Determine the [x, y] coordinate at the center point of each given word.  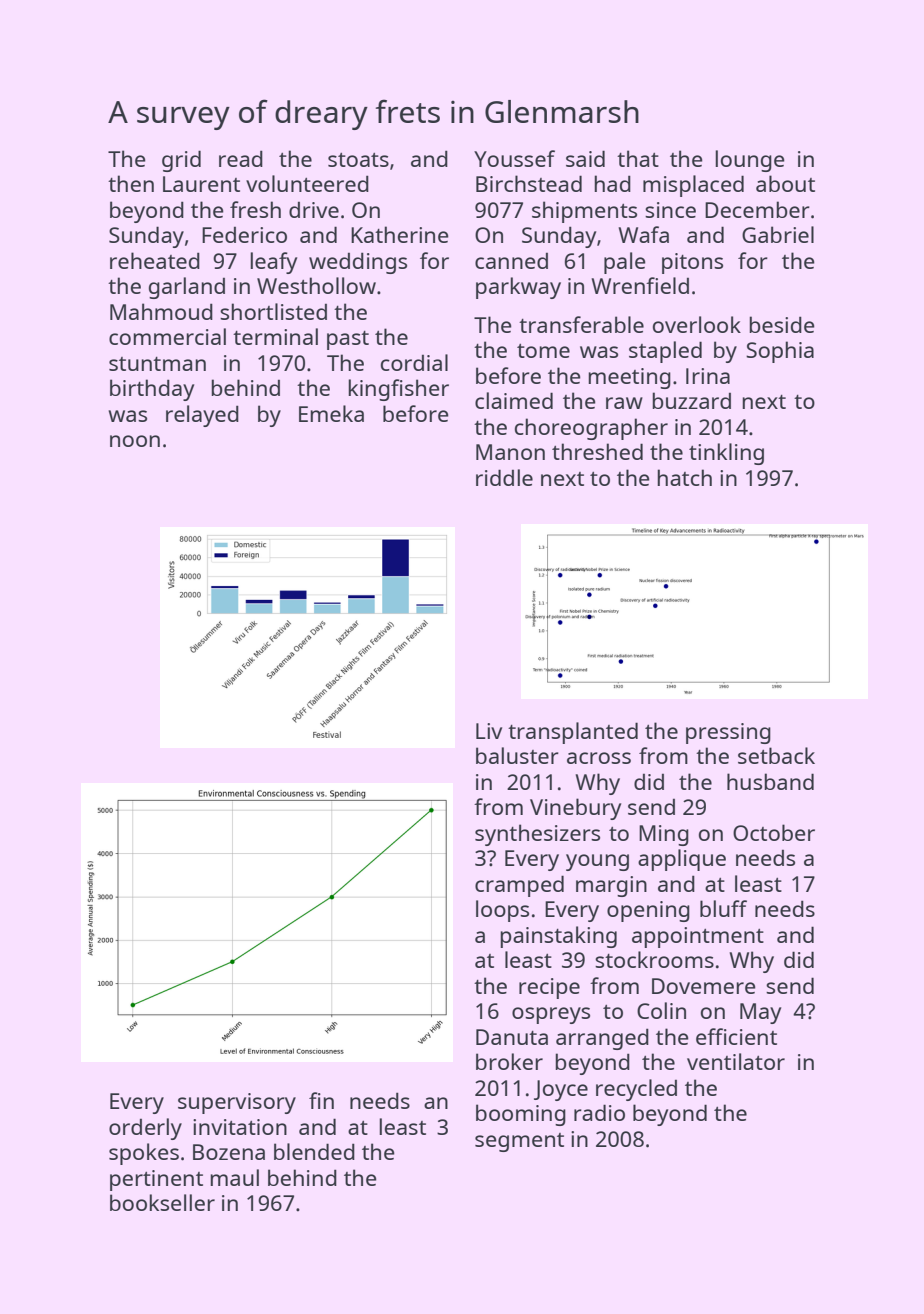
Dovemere [704, 986]
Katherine [400, 234]
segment [519, 1142]
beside [782, 324]
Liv [489, 731]
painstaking [558, 937]
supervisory [237, 1103]
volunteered [307, 183]
